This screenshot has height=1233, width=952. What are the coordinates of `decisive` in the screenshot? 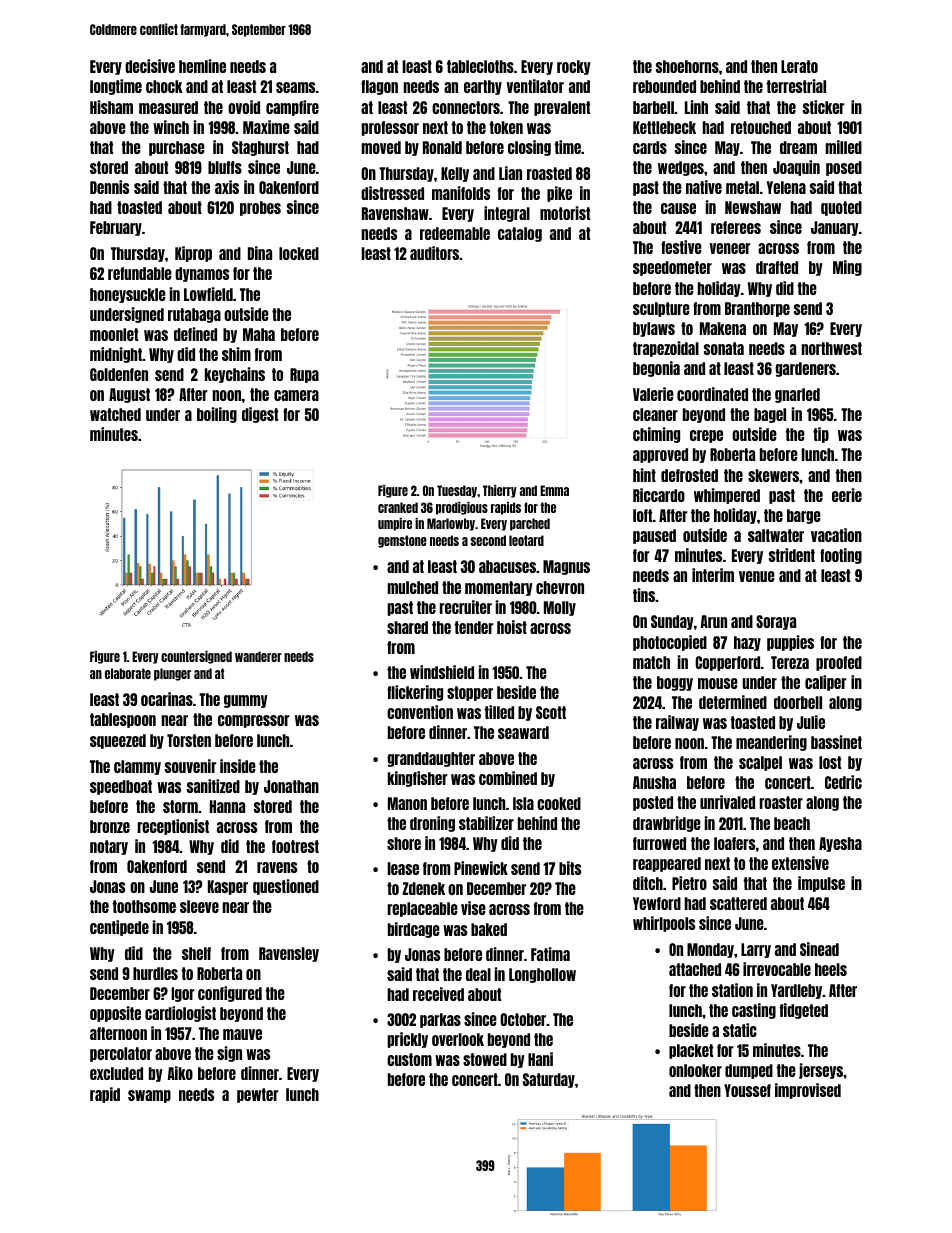 It's located at (150, 66).
